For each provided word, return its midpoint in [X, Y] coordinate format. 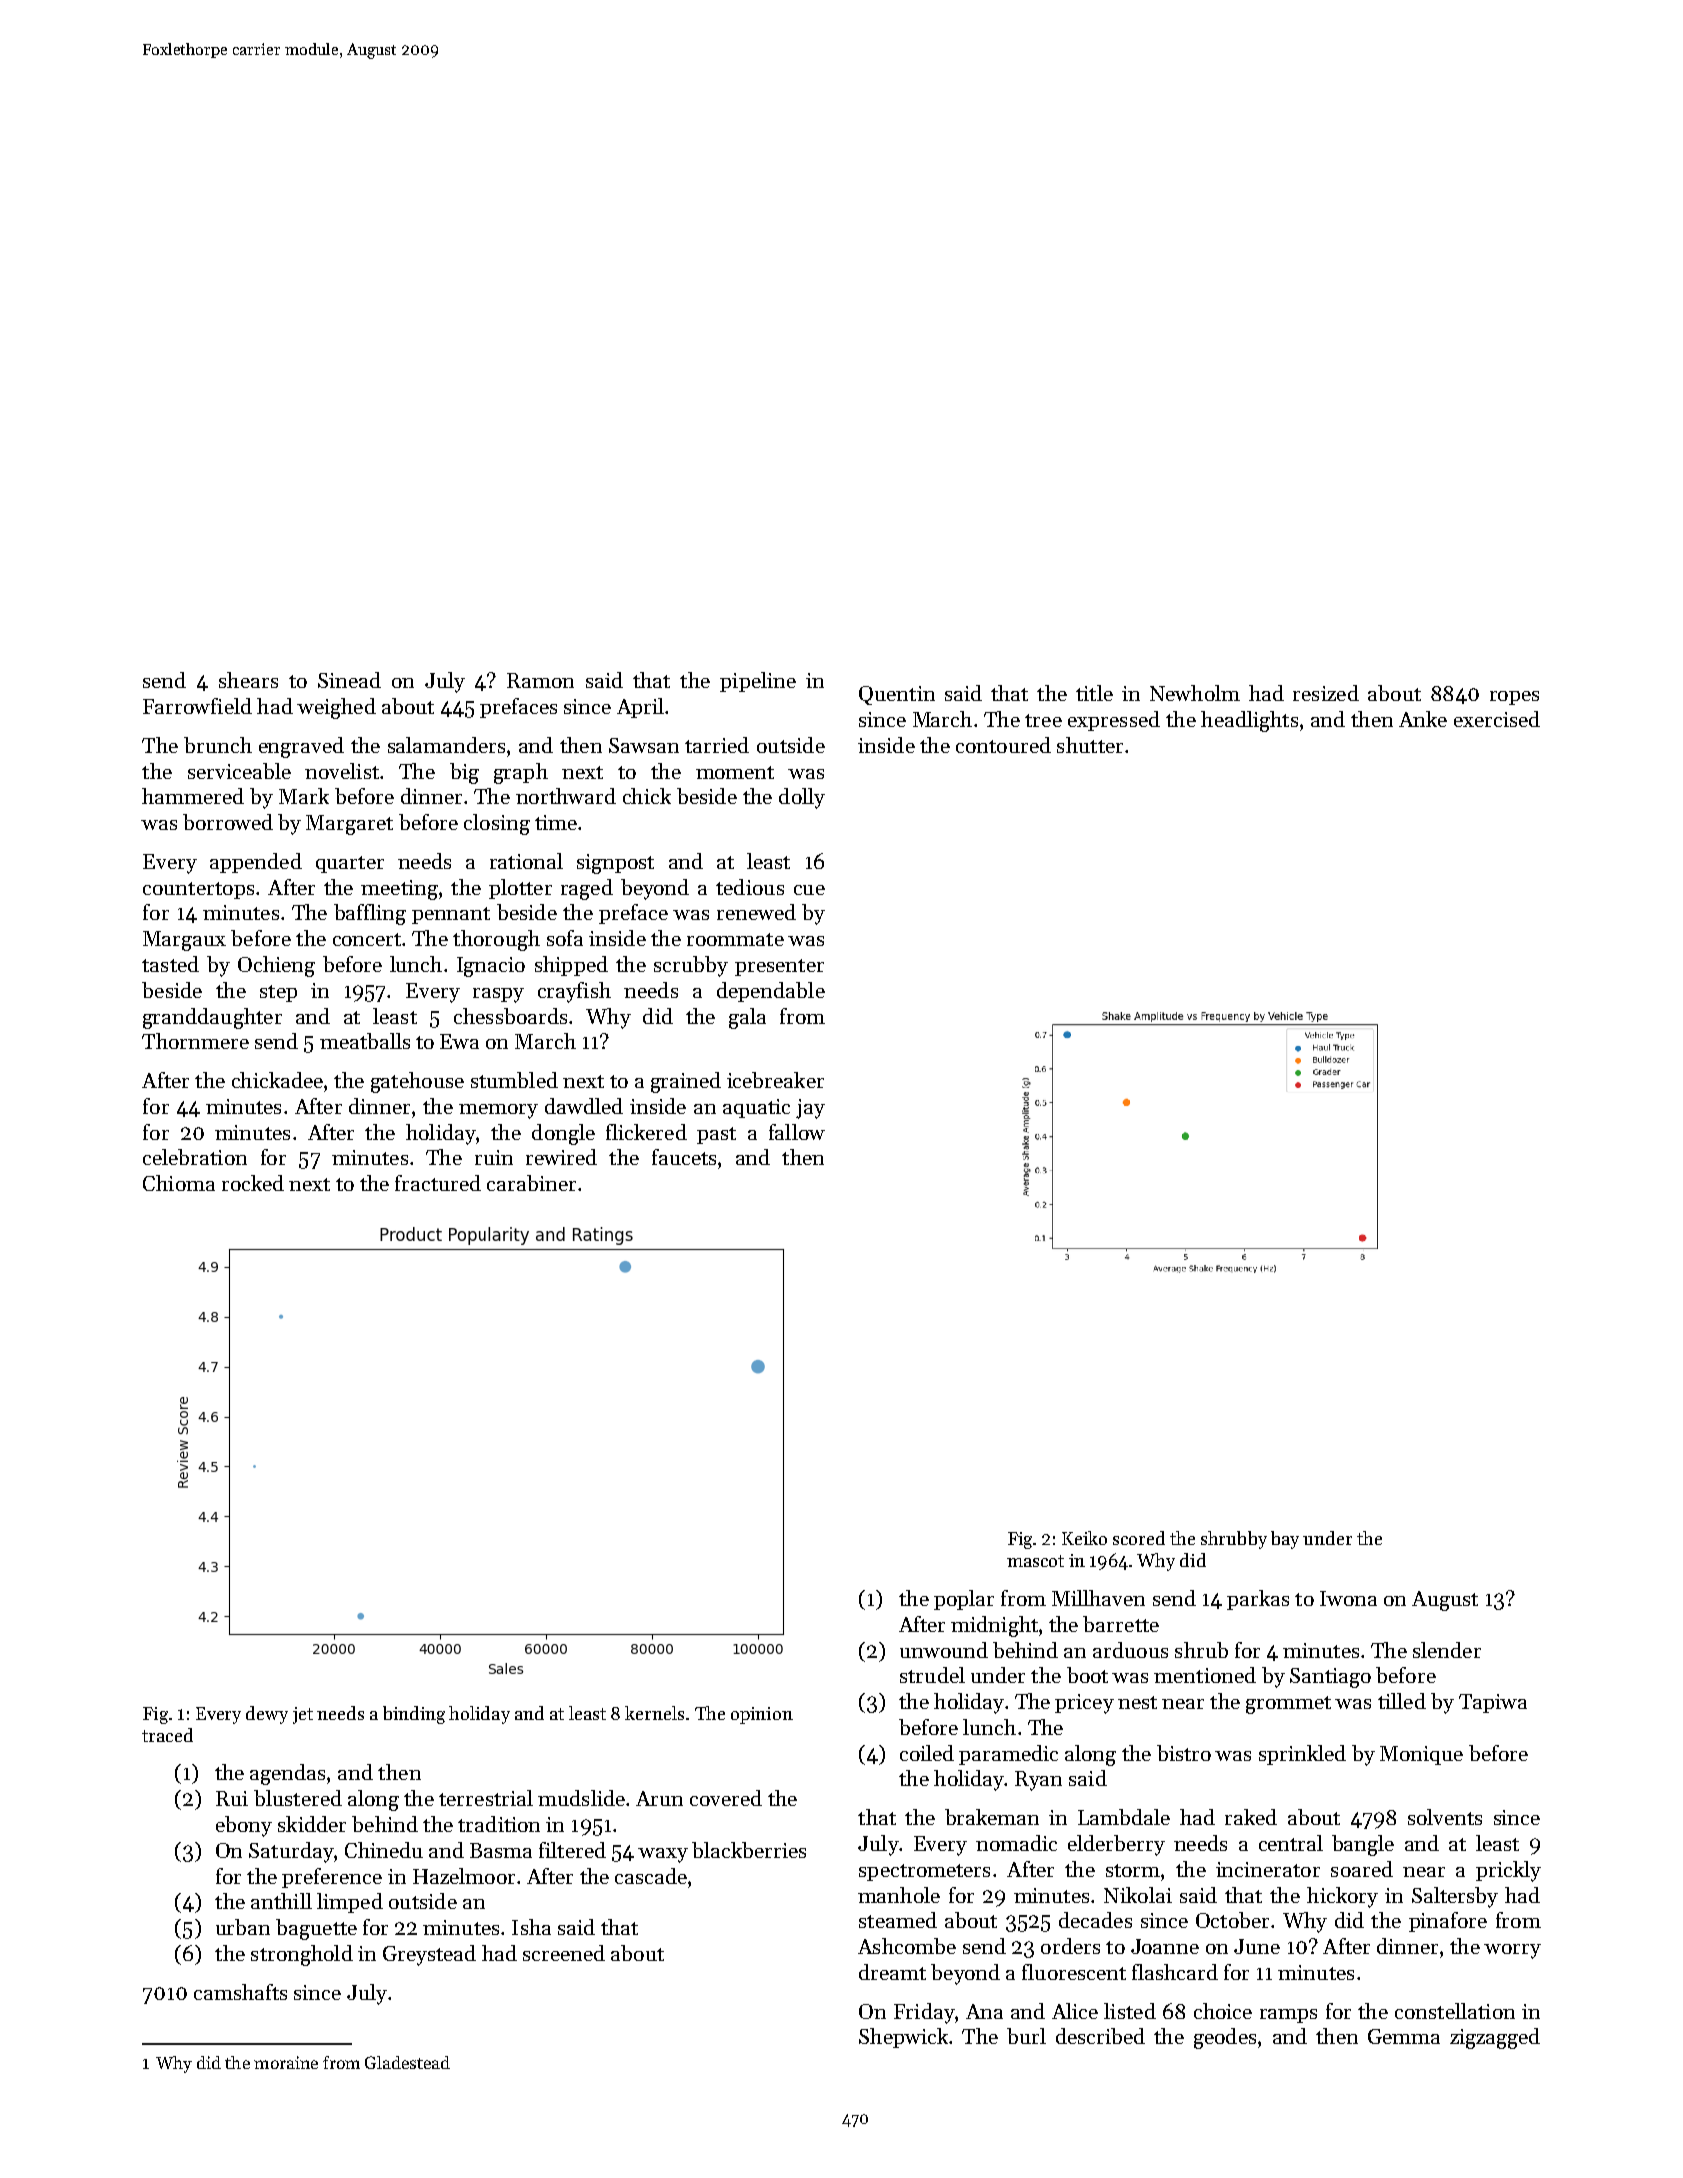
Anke [1423, 719]
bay [1285, 1540]
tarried [717, 745]
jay [810, 1109]
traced [167, 1735]
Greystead [429, 1955]
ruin [494, 1157]
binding [414, 1715]
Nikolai [1138, 1895]
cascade [651, 1876]
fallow [797, 1132]
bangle [1363, 1845]
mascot [1035, 1561]
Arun [659, 1798]
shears [248, 680]
